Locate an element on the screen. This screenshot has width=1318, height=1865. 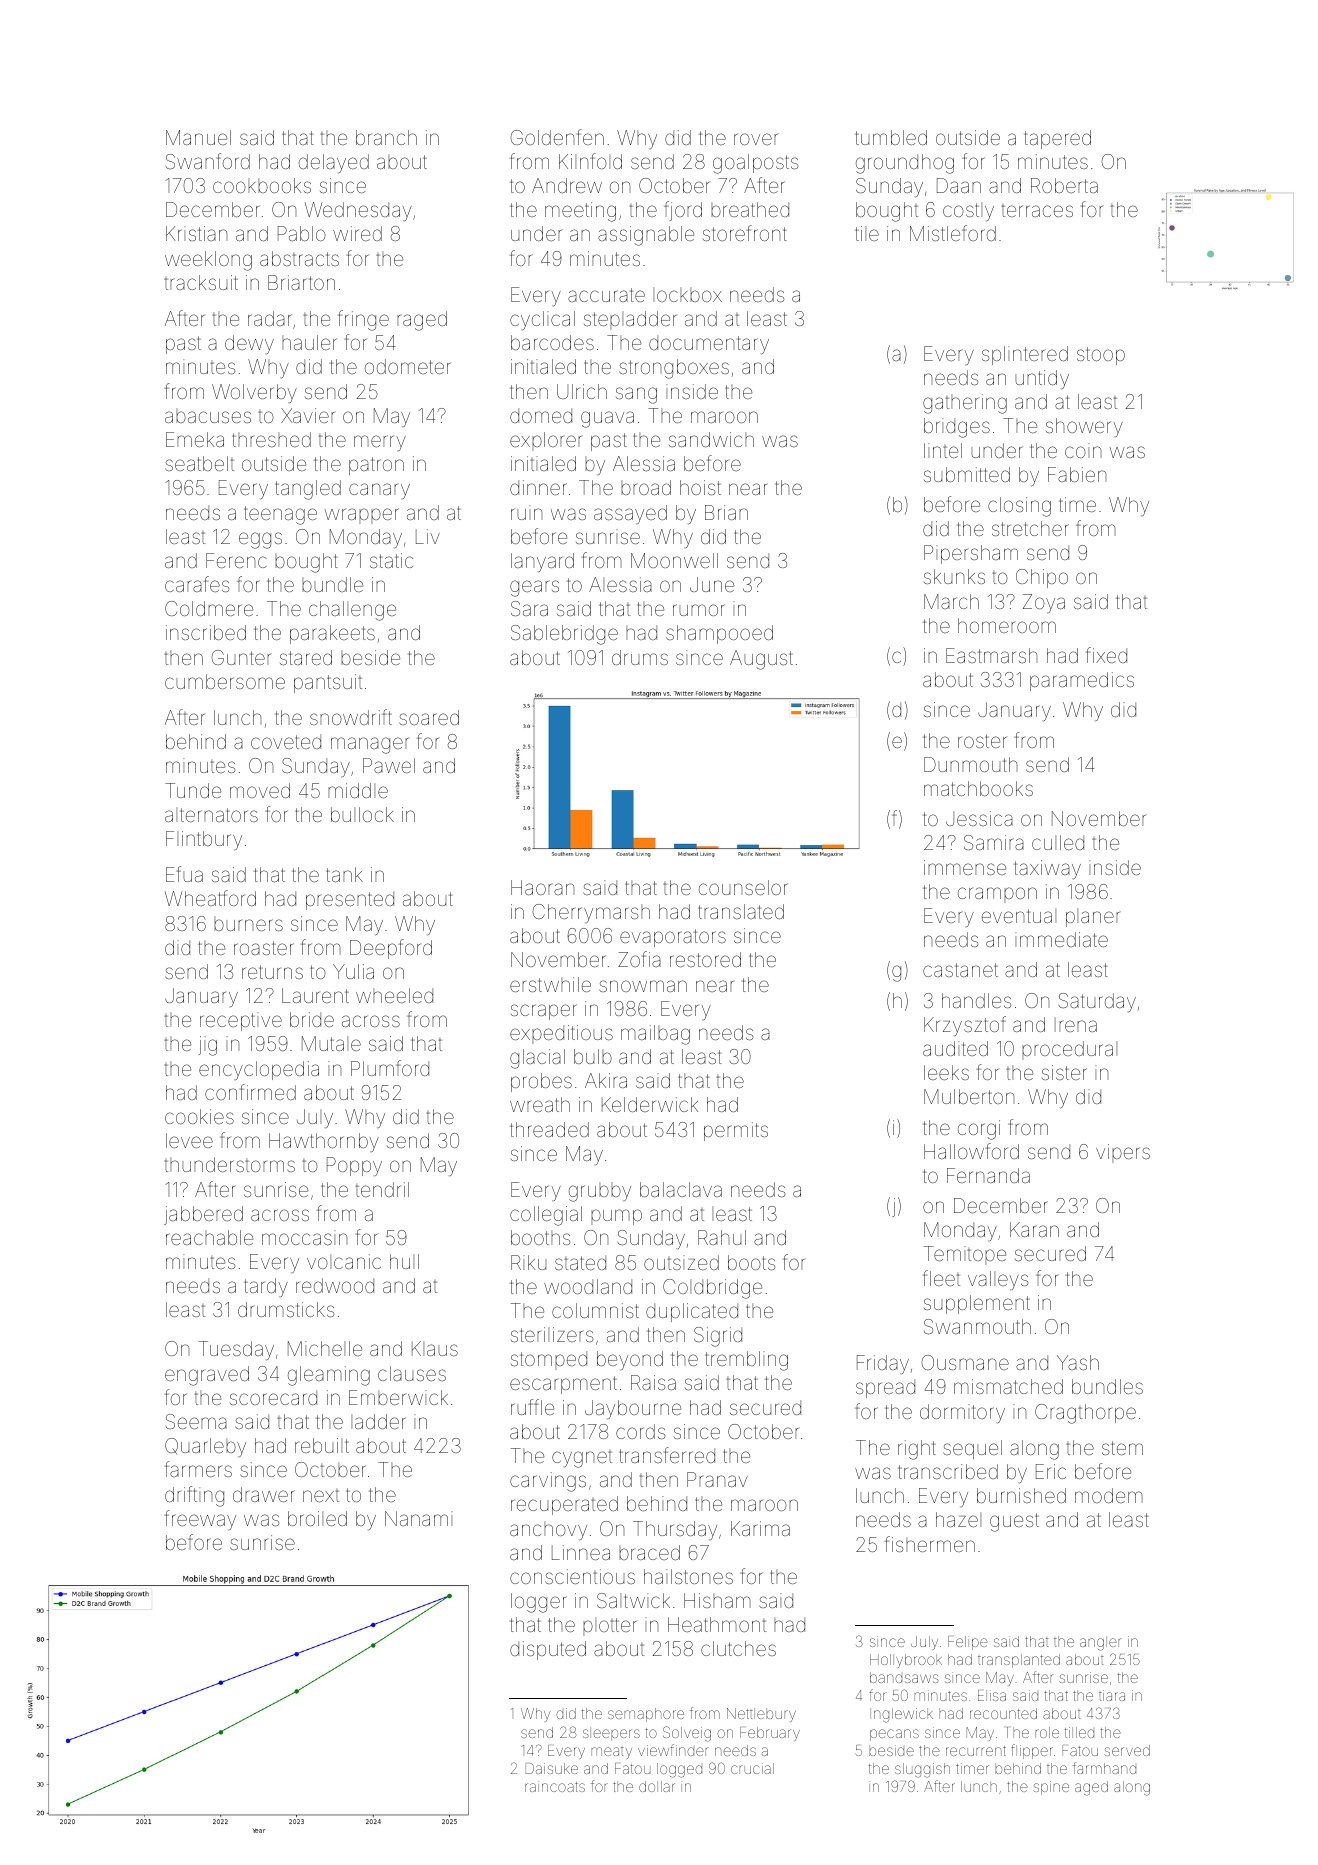
lockbox is located at coordinates (687, 295).
